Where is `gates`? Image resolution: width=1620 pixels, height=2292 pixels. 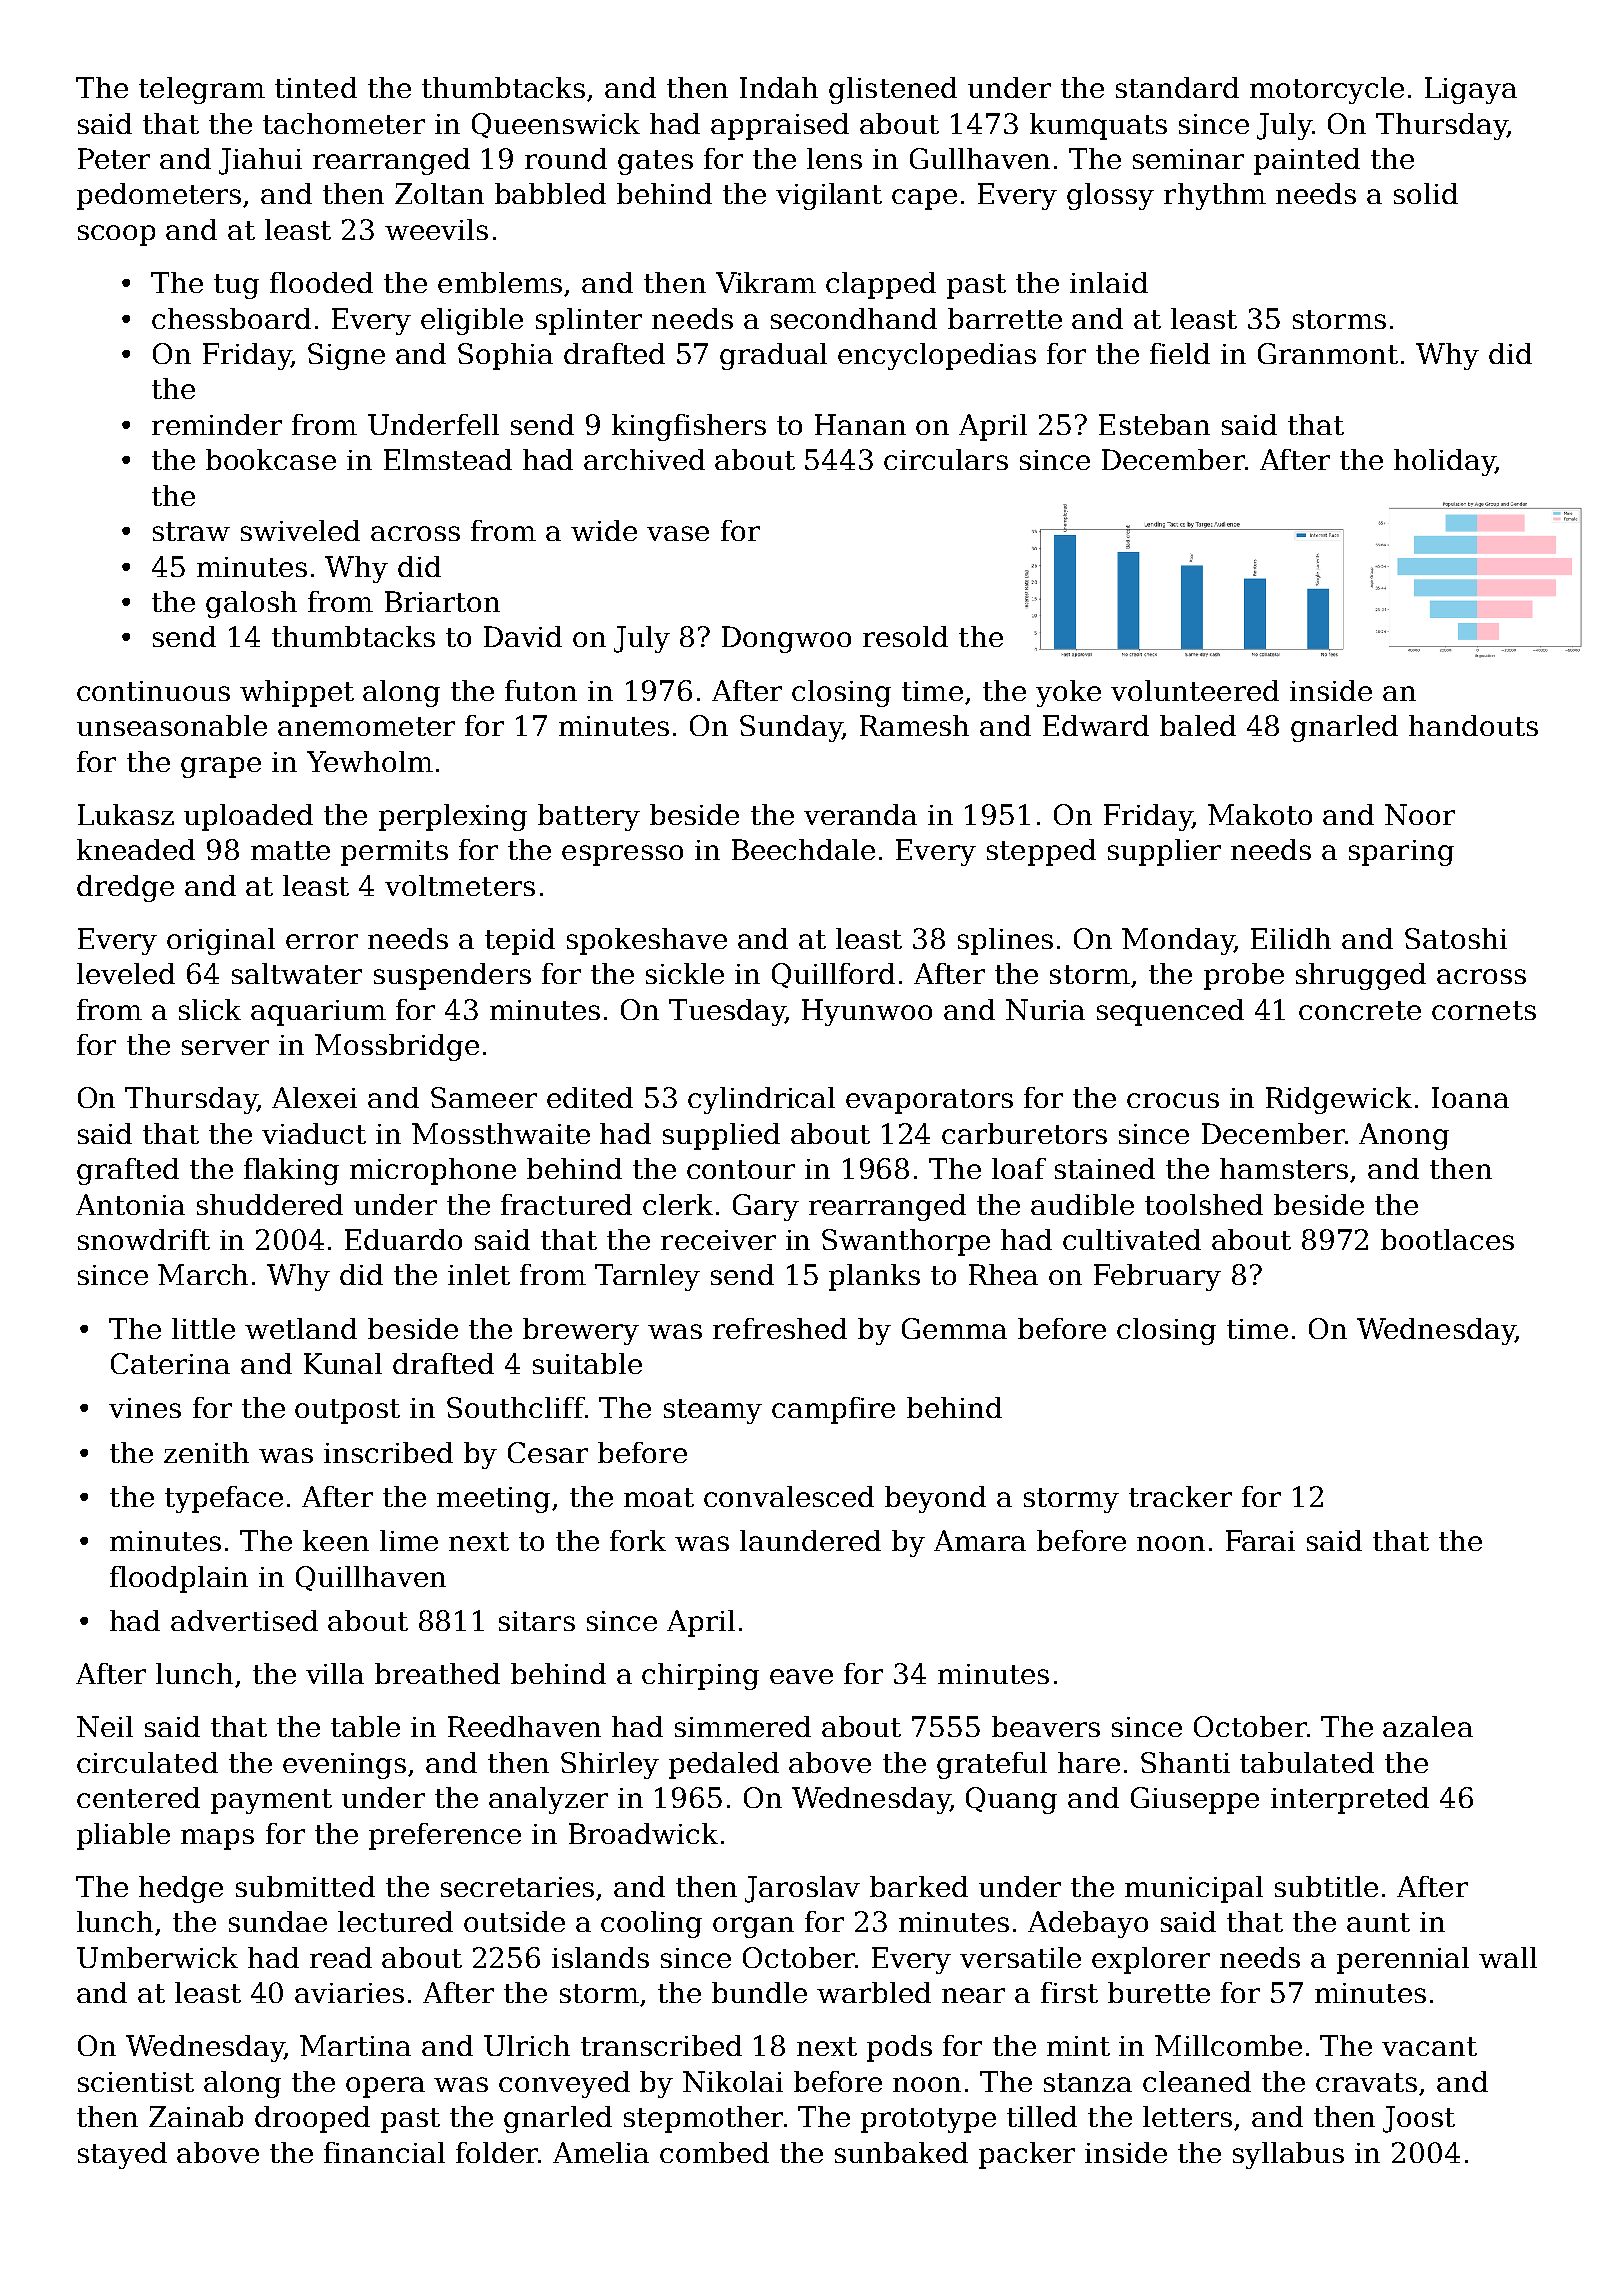 gates is located at coordinates (655, 162).
